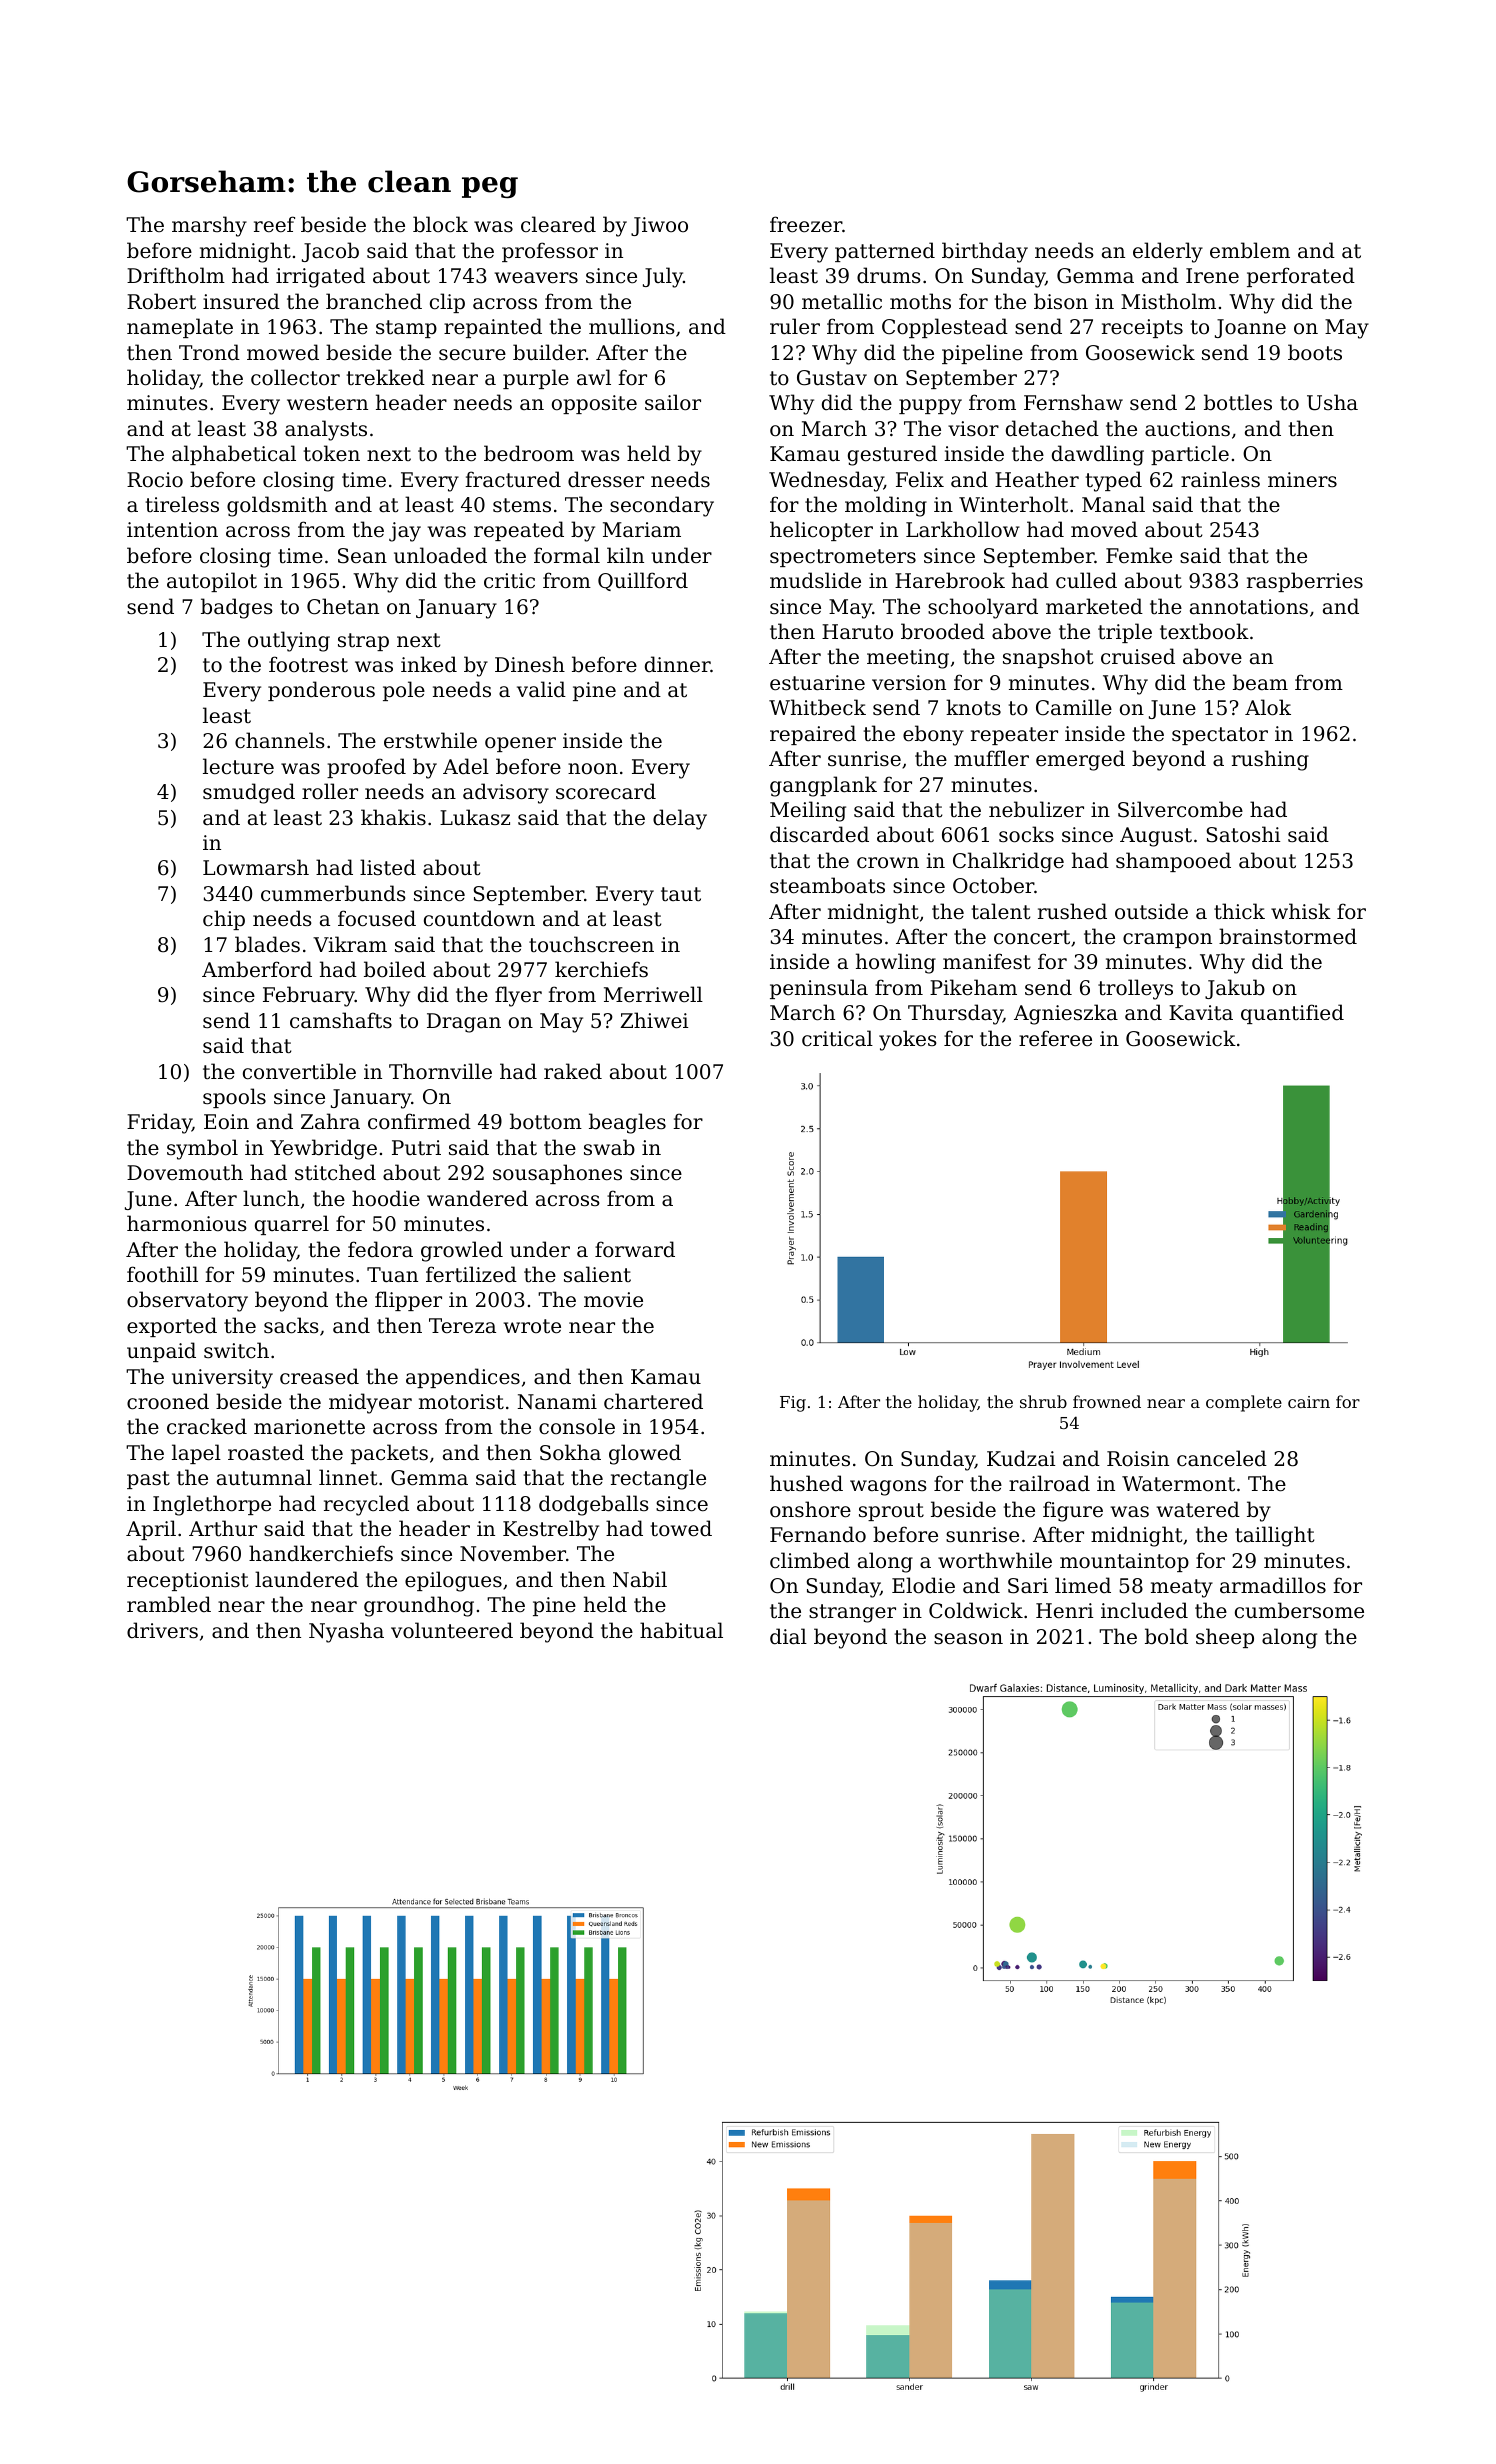  Describe the element at coordinates (1302, 480) in the image. I see `miners` at that location.
